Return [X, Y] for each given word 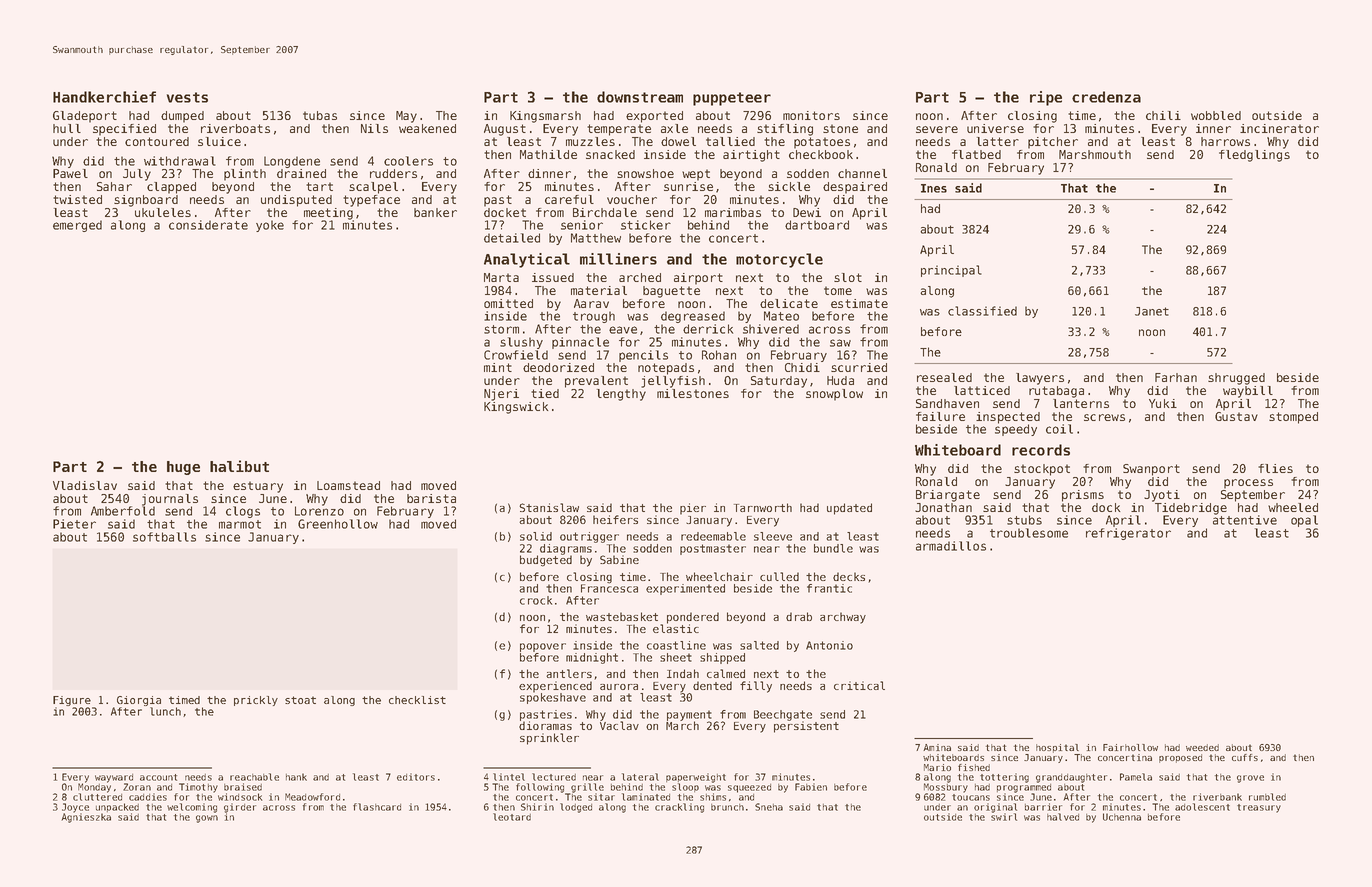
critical [859, 685]
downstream [640, 97]
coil [1059, 429]
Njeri [501, 395]
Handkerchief [104, 97]
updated [849, 509]
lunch [165, 711]
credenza [1106, 97]
